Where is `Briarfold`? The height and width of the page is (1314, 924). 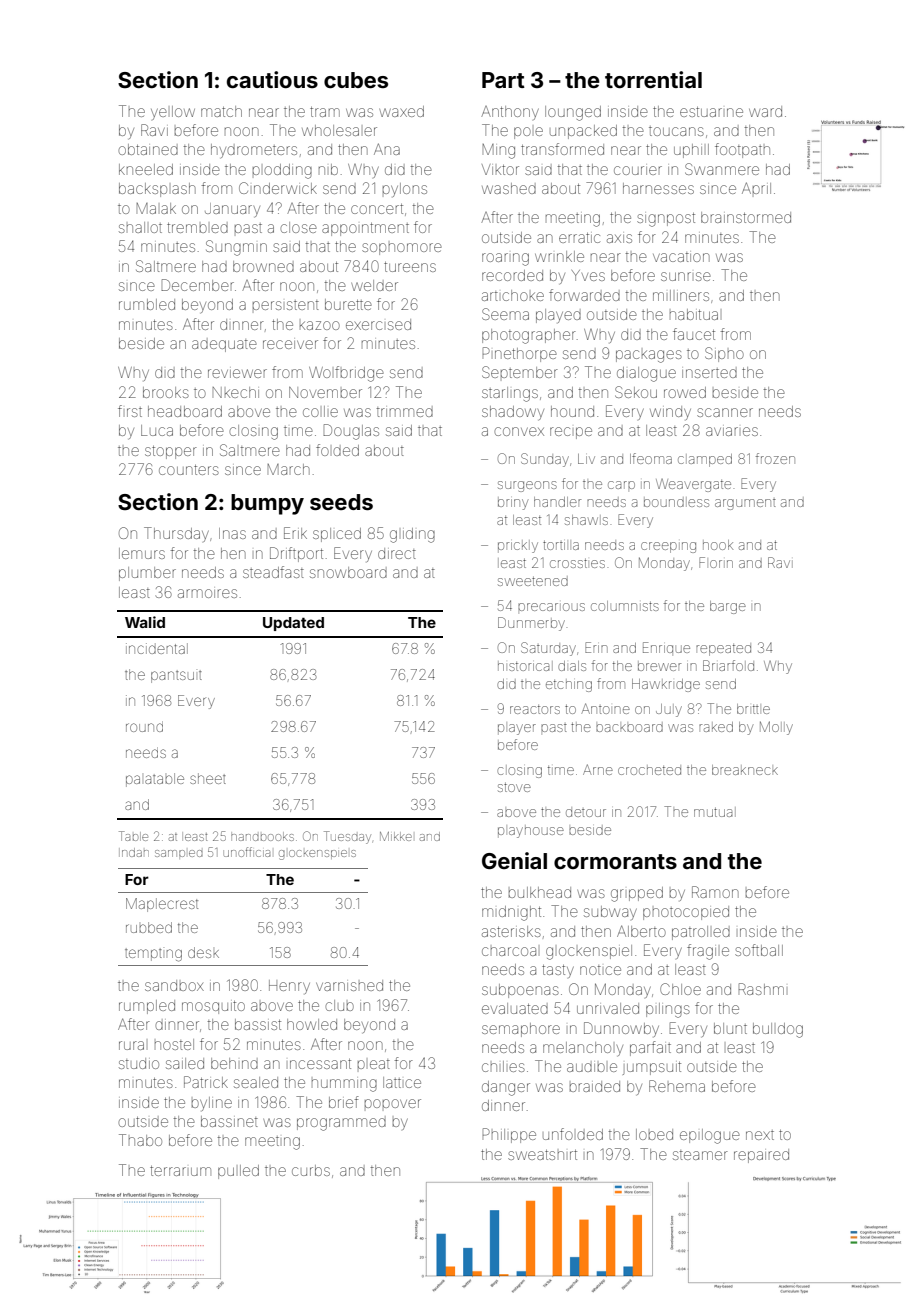 Briarfold is located at coordinates (728, 665).
